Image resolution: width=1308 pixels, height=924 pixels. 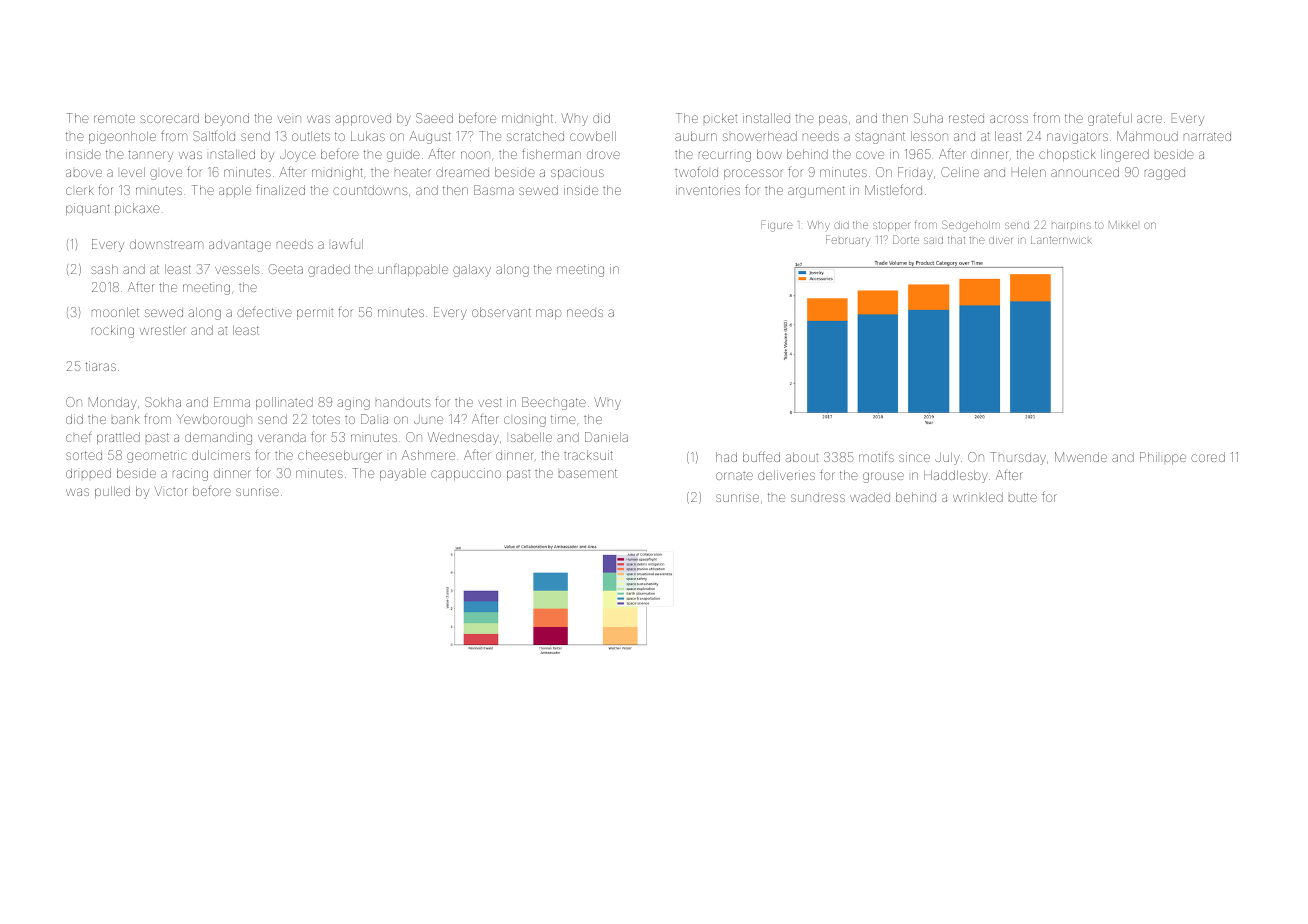 What do you see at coordinates (777, 226) in the screenshot?
I see `Figure` at bounding box center [777, 226].
